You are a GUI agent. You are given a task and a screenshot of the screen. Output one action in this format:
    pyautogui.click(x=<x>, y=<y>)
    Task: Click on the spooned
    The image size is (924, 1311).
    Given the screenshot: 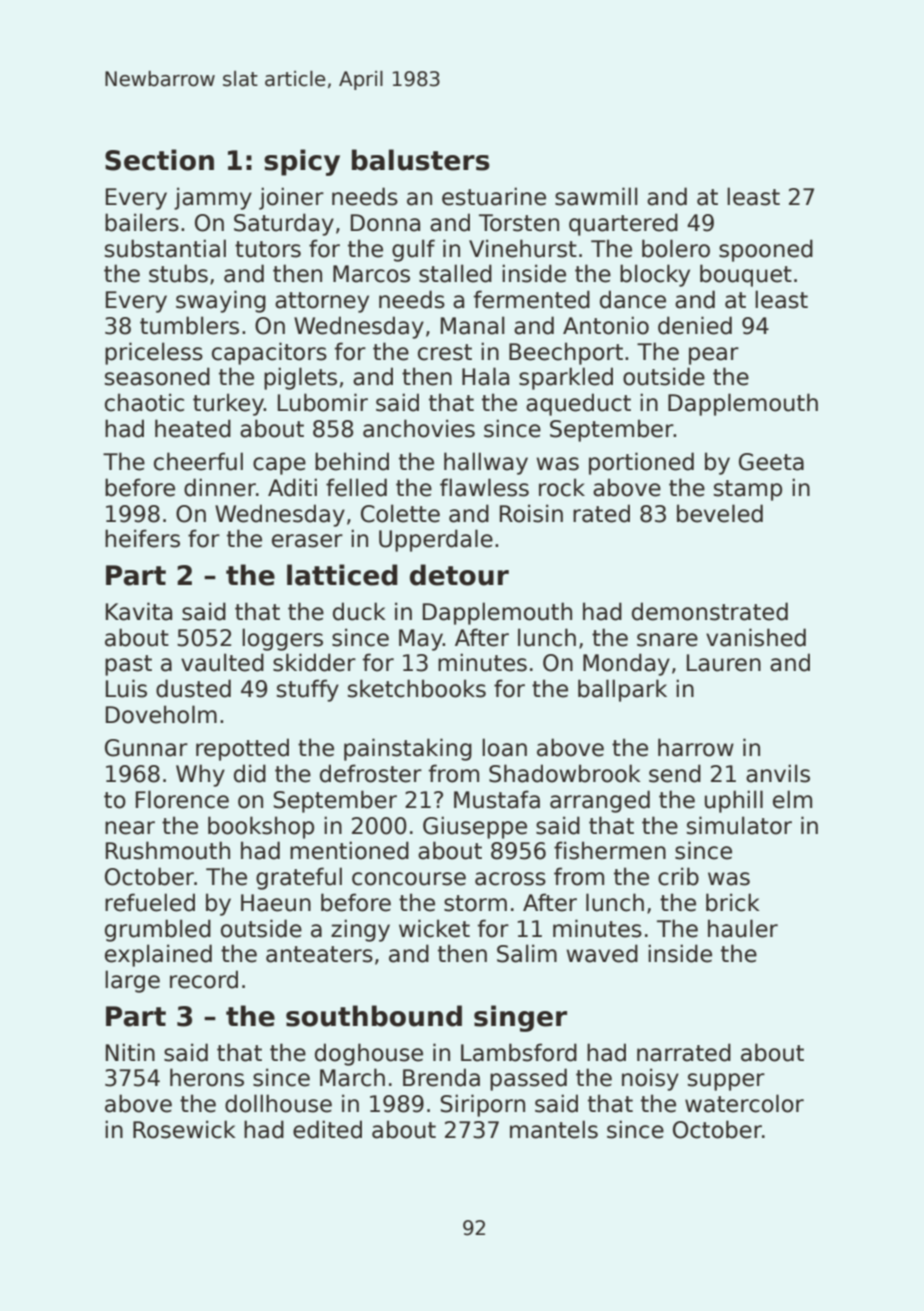 What is the action you would take?
    pyautogui.click(x=766, y=250)
